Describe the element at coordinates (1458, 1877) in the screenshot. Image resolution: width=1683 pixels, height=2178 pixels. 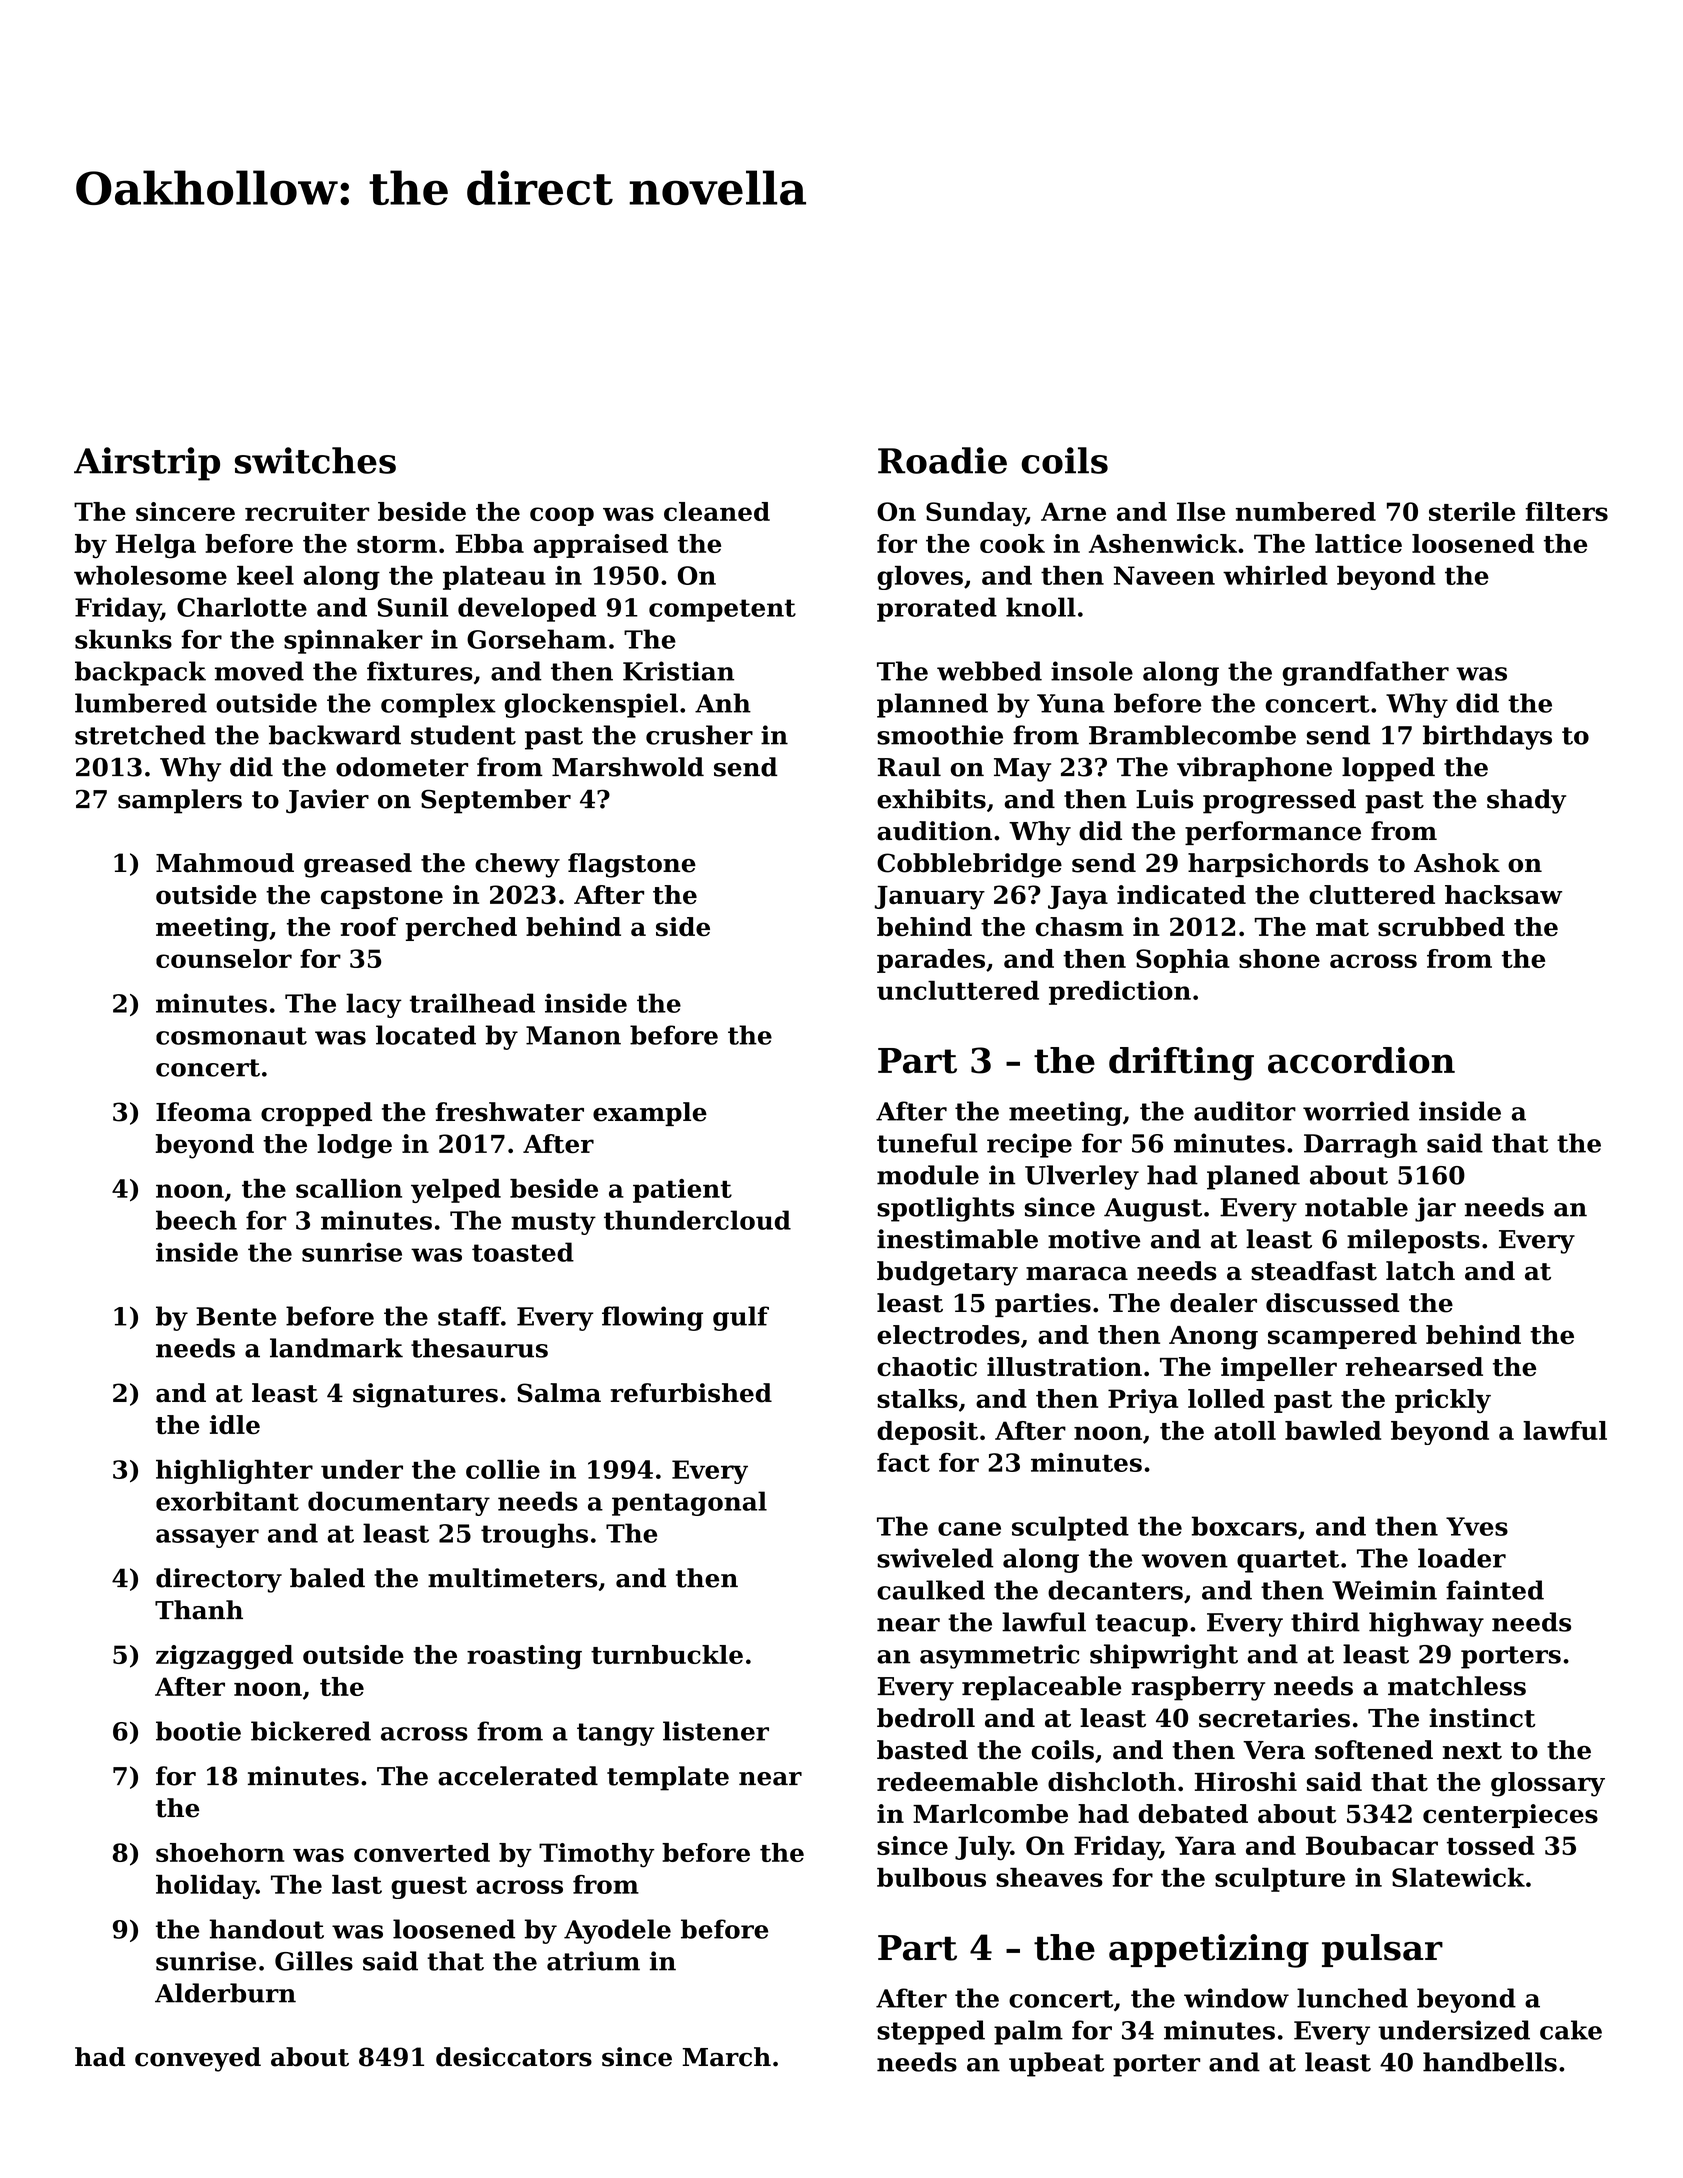
I see `Slatewick` at that location.
